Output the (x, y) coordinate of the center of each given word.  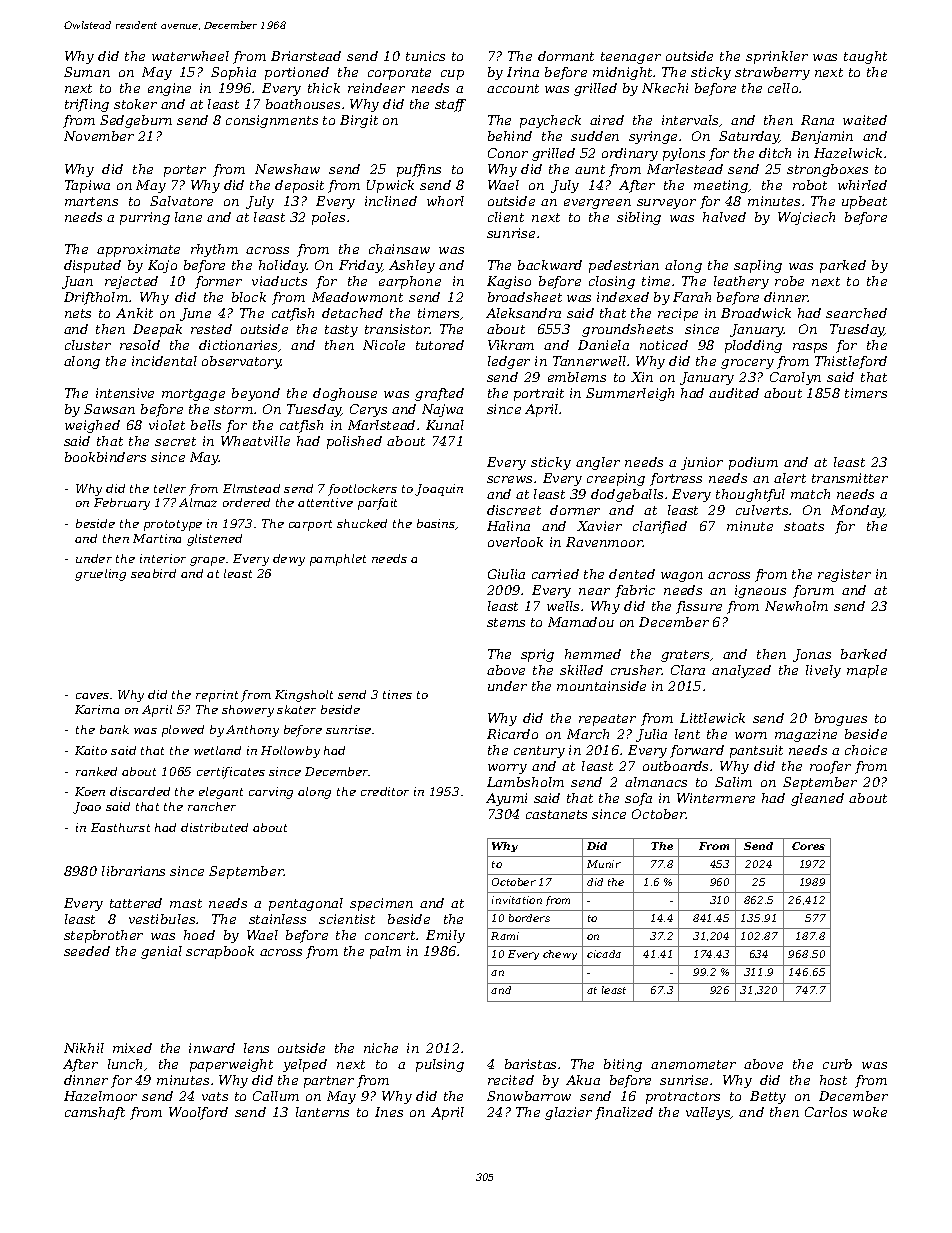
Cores (808, 846)
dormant (566, 56)
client (506, 217)
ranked (96, 771)
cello (783, 88)
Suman (87, 72)
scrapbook (220, 952)
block (249, 297)
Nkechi (665, 88)
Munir (604, 864)
